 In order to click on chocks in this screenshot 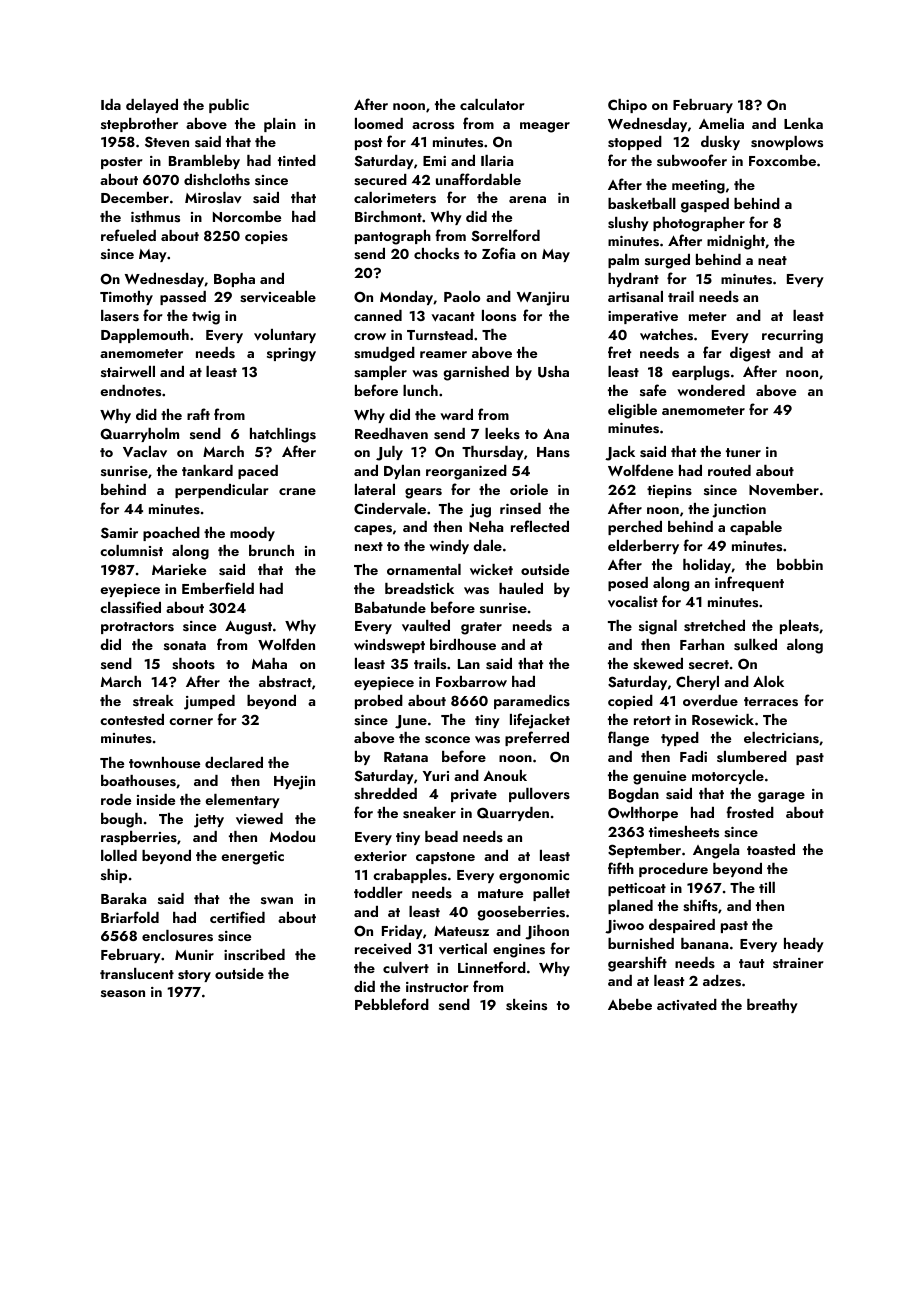, I will do `click(436, 254)`.
